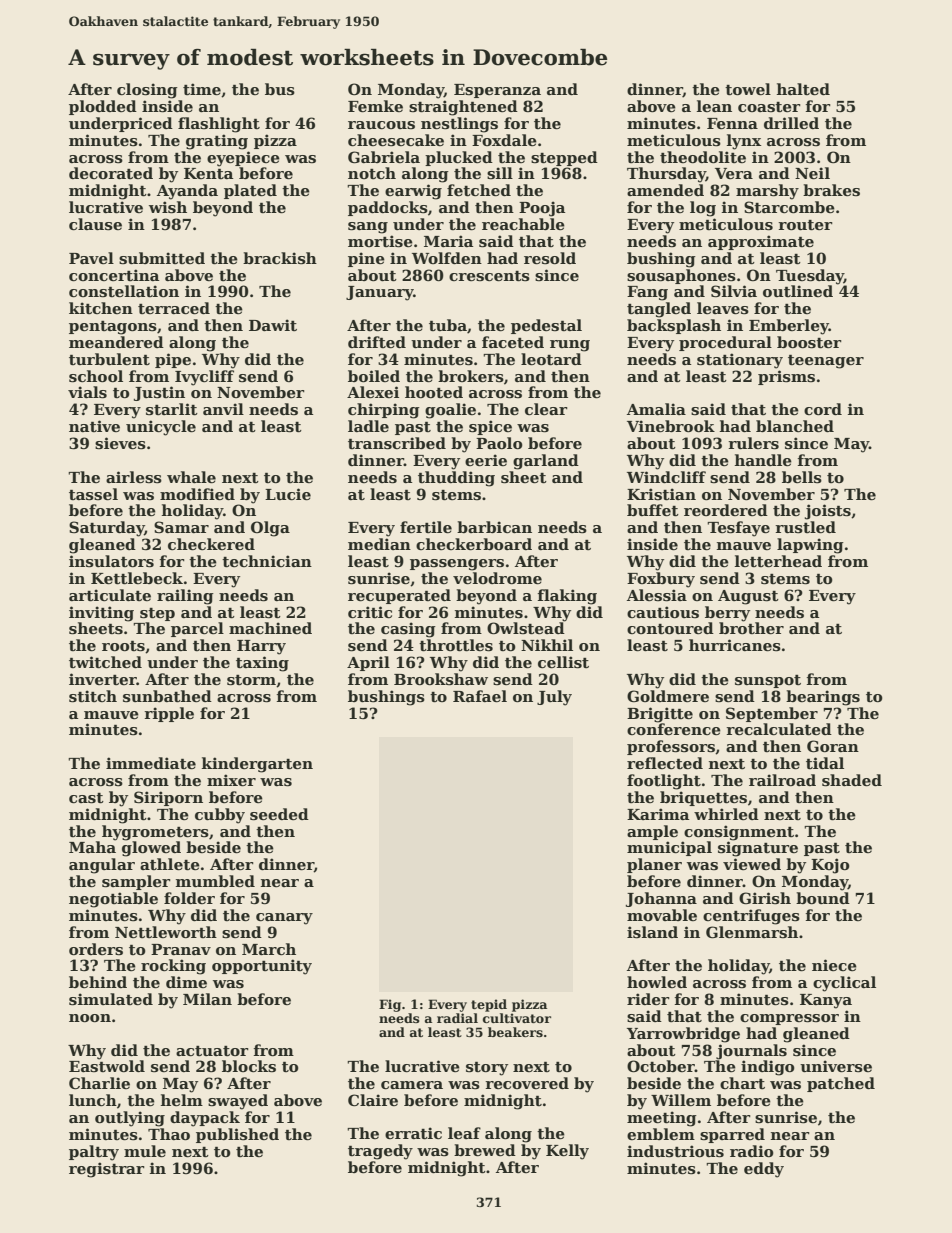 Image resolution: width=952 pixels, height=1233 pixels. Describe the element at coordinates (542, 209) in the page. I see `Pooja` at that location.
